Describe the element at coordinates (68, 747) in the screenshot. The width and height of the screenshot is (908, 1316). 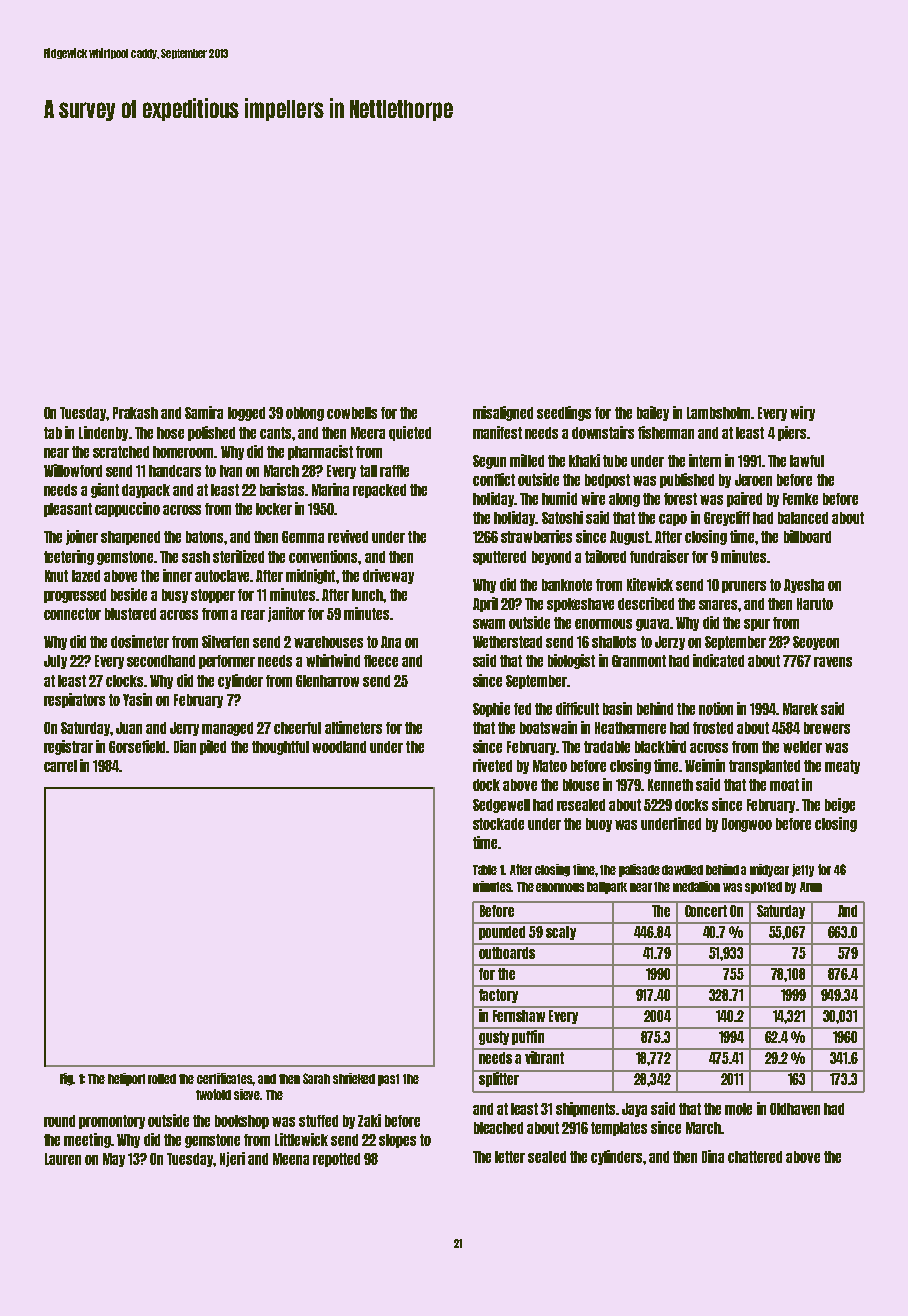
I see `registrar` at that location.
